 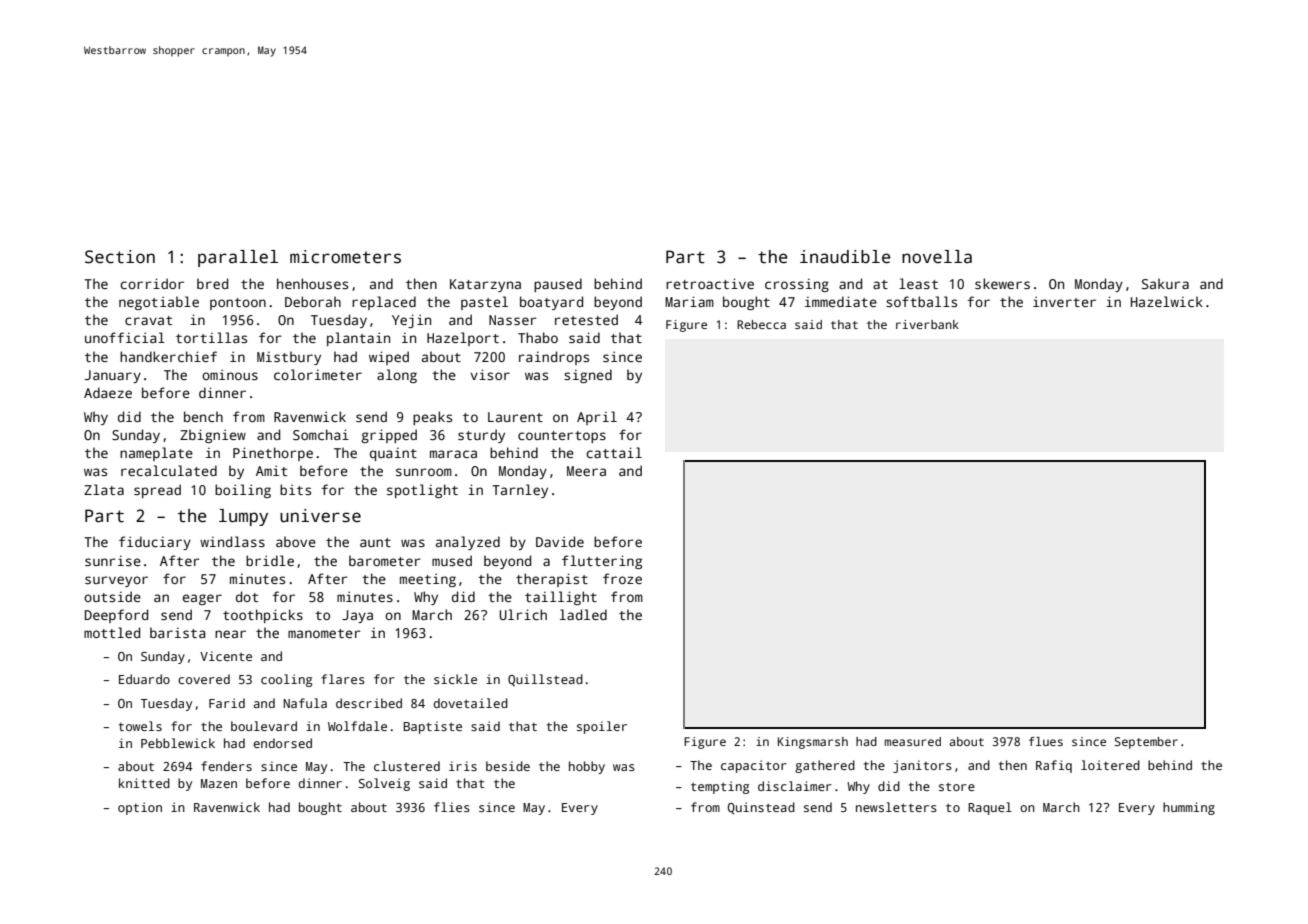 I want to click on ladled, so click(x=583, y=614).
